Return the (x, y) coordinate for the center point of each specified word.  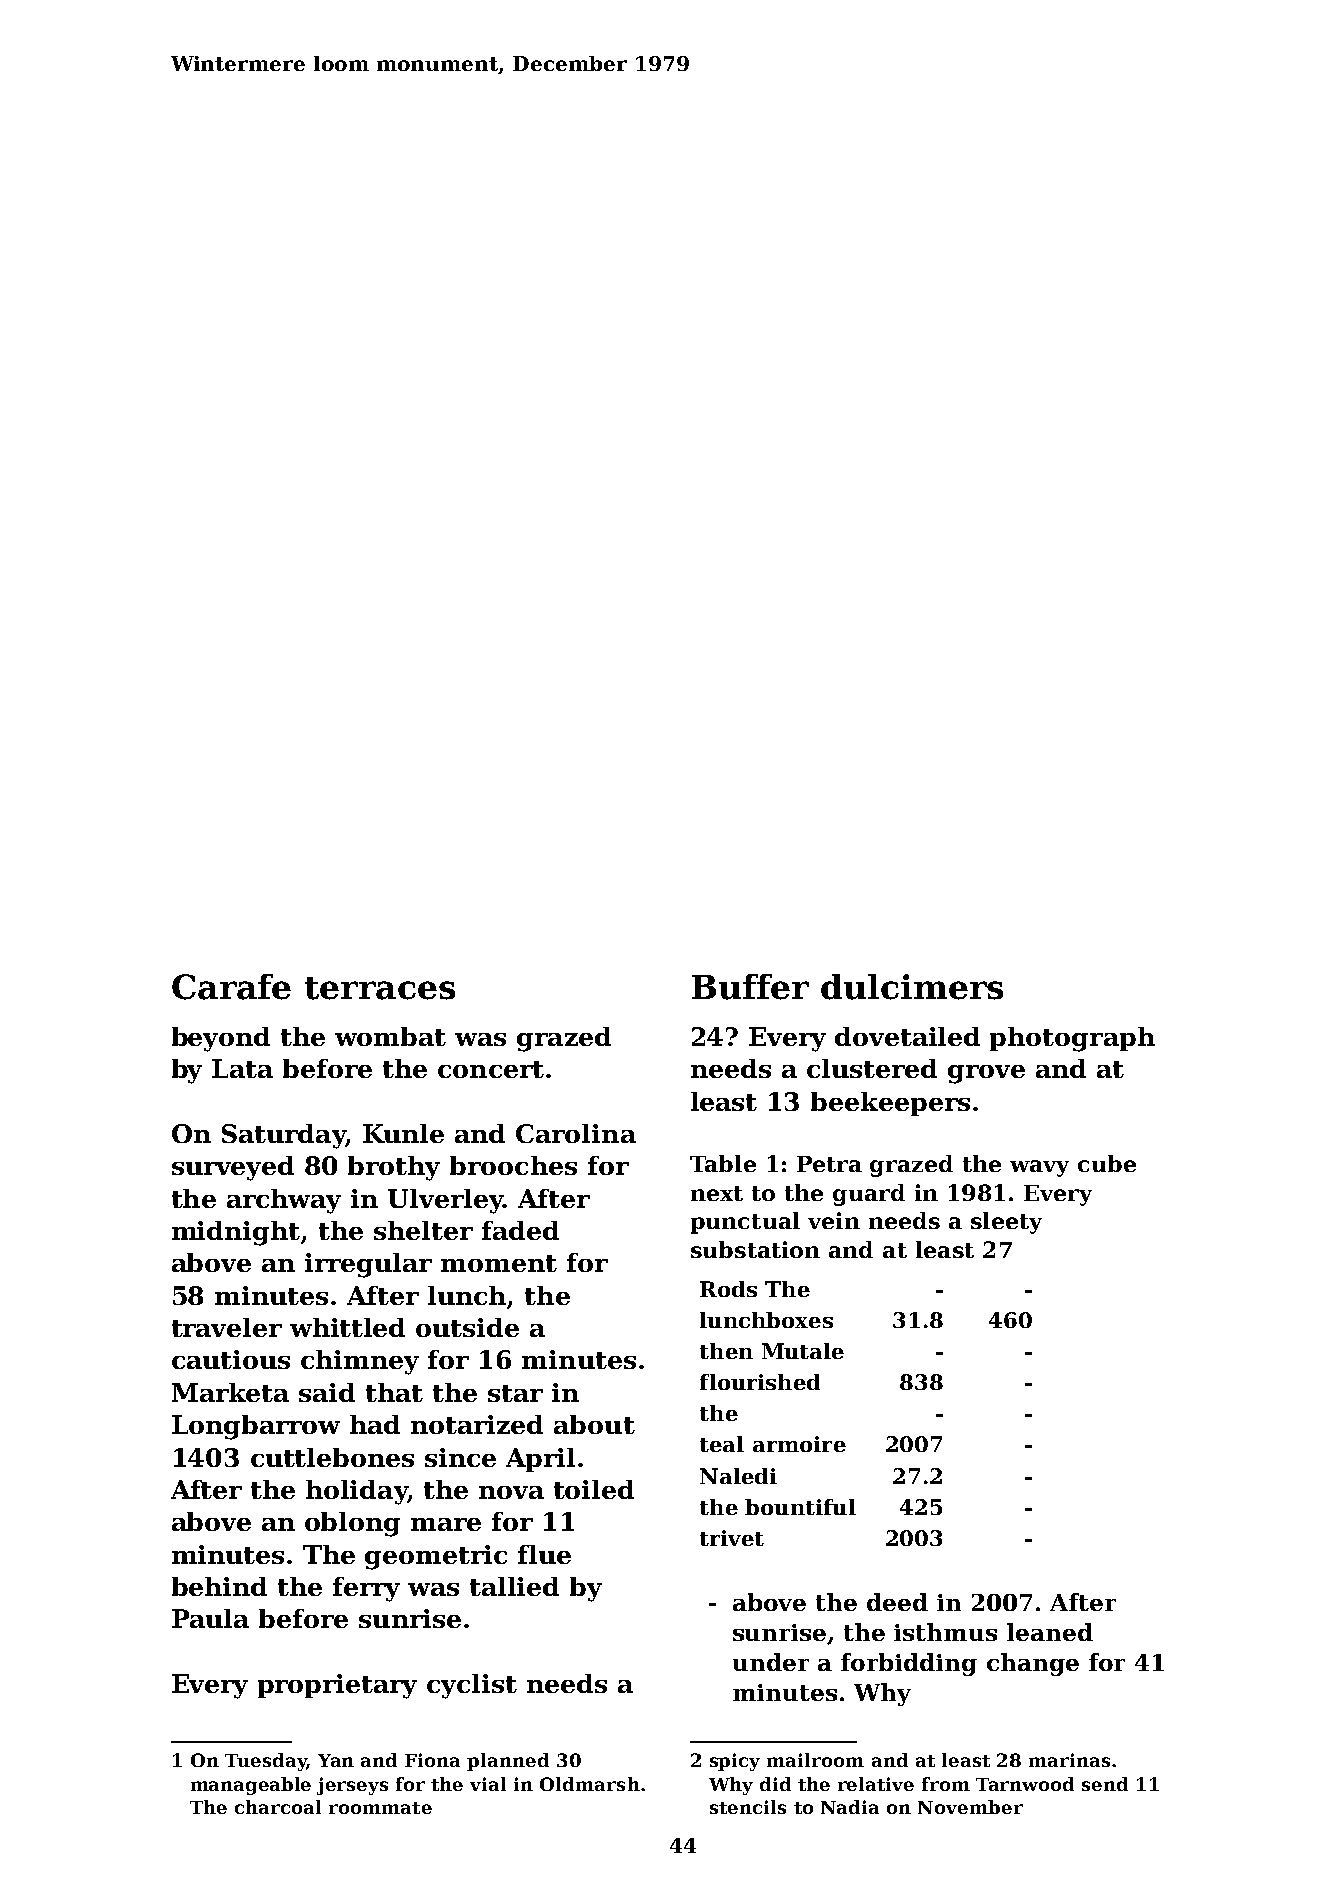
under (771, 1662)
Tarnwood (1025, 1784)
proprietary (337, 1686)
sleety (1006, 1223)
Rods (728, 1289)
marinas (1069, 1760)
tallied (514, 1586)
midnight (236, 1233)
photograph (1072, 1039)
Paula (210, 1618)
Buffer (750, 987)
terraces (380, 988)
